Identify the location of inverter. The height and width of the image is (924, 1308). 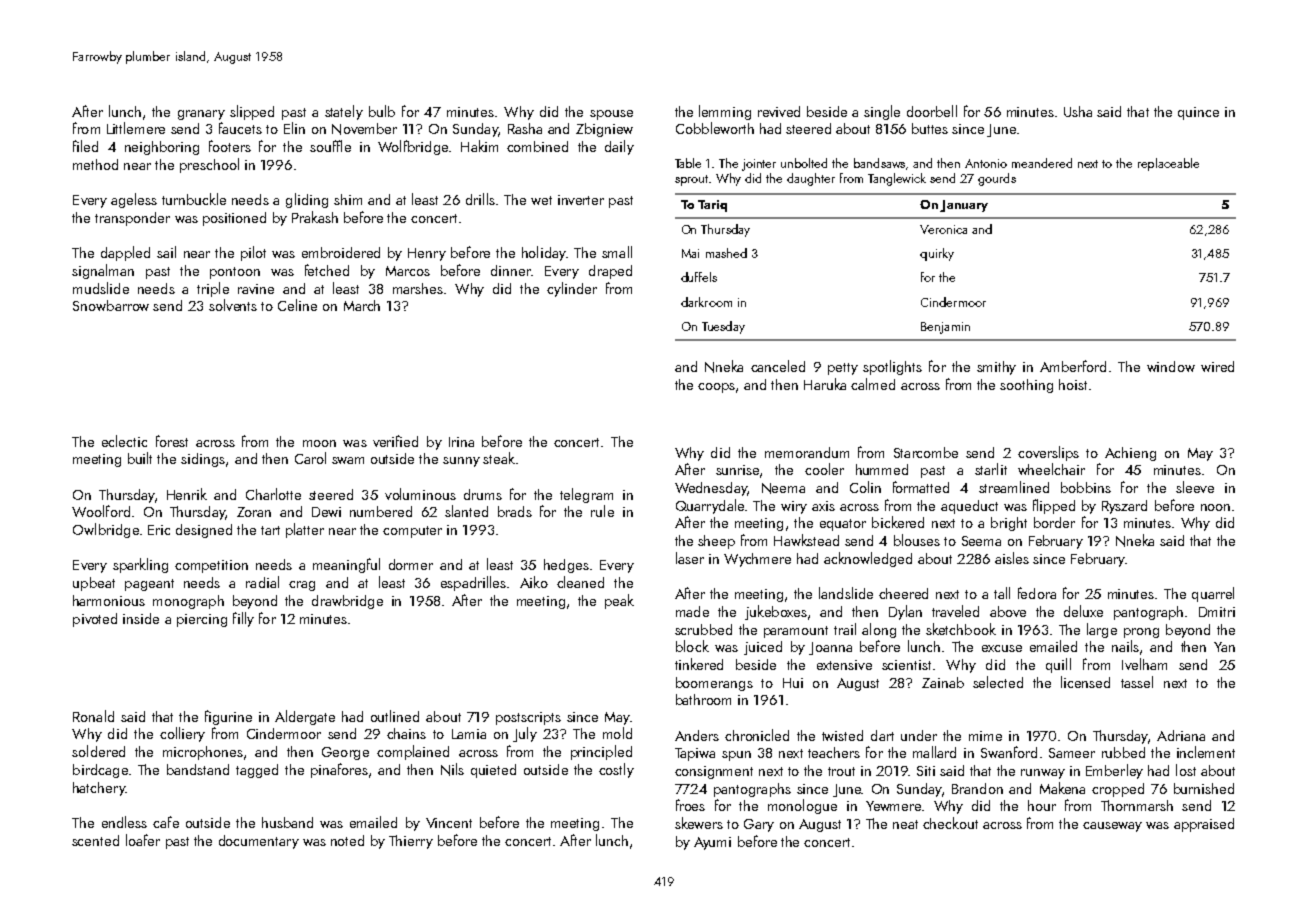
(581, 200).
